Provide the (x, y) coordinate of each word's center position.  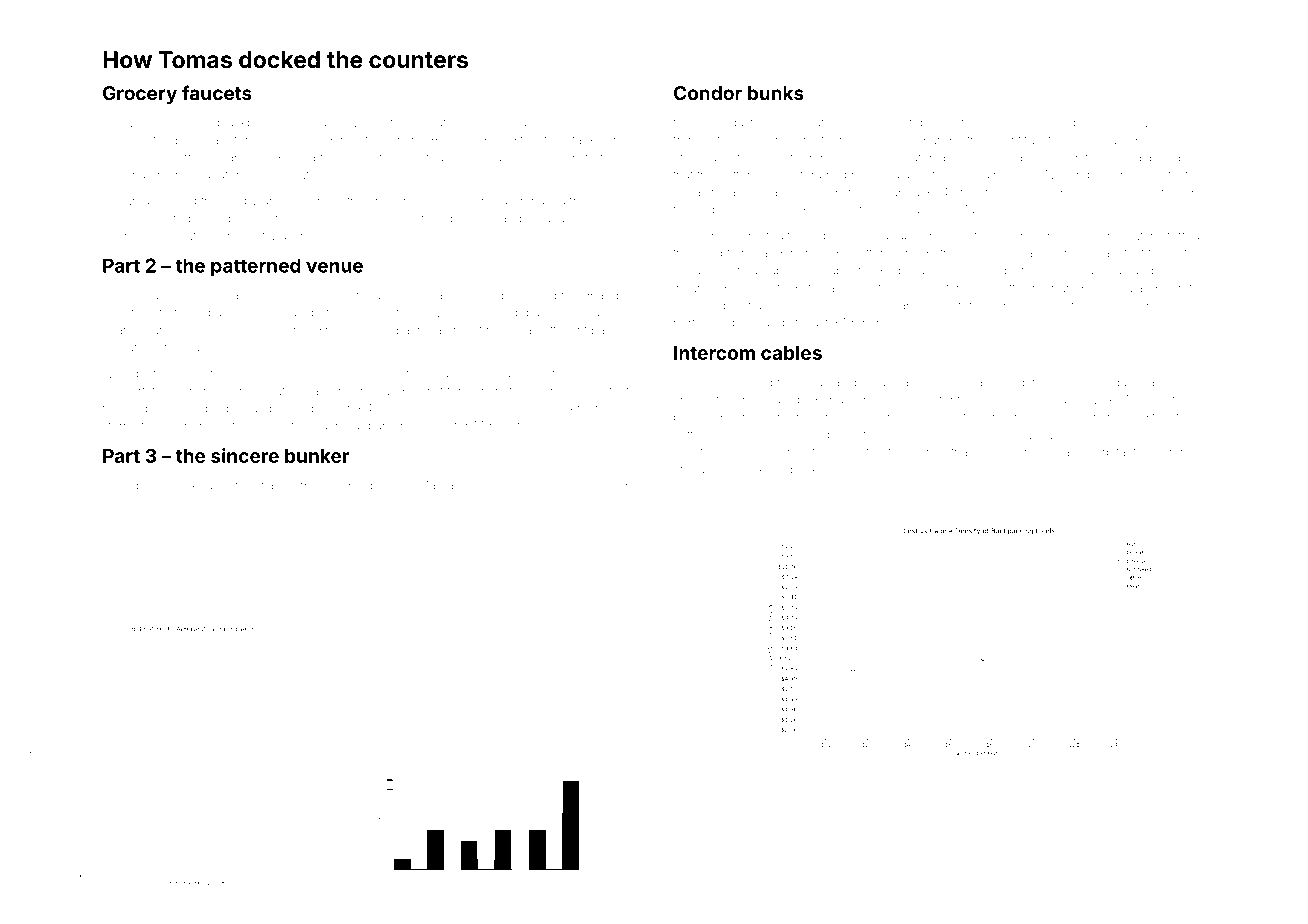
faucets (217, 92)
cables (791, 353)
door (1102, 305)
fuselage (900, 383)
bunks (776, 93)
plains (990, 176)
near (115, 313)
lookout (195, 485)
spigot (742, 324)
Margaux (443, 486)
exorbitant (1109, 452)
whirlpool (1165, 123)
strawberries (331, 157)
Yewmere (267, 373)
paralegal (720, 124)
